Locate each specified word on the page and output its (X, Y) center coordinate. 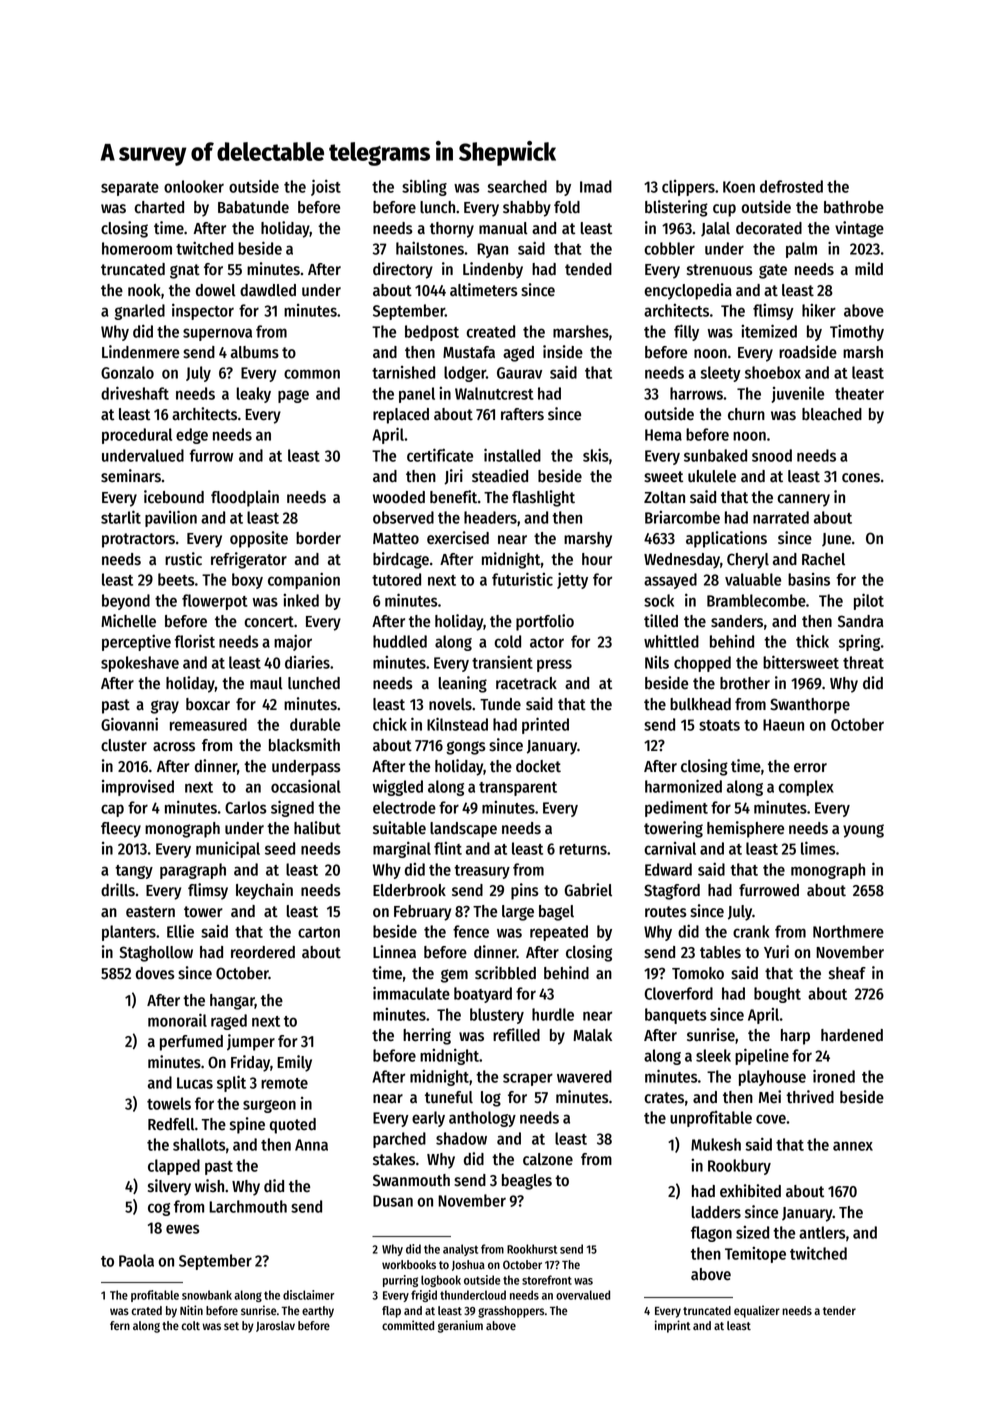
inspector (203, 311)
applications (726, 539)
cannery (803, 500)
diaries (307, 662)
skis (596, 455)
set (231, 1326)
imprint (673, 1326)
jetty (572, 580)
